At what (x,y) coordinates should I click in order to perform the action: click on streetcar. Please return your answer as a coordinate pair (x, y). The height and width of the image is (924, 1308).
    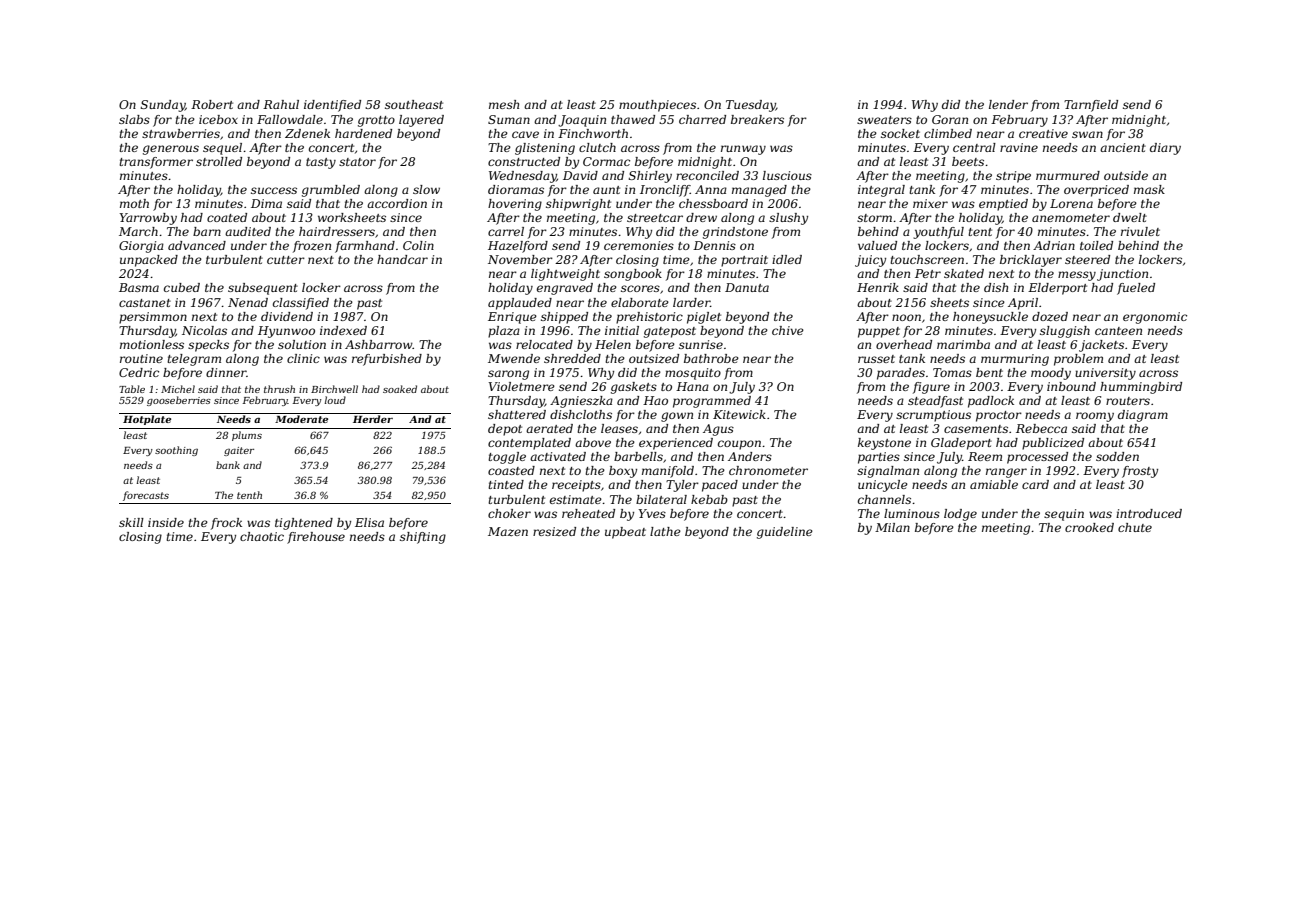
    Looking at the image, I should click on (655, 218).
